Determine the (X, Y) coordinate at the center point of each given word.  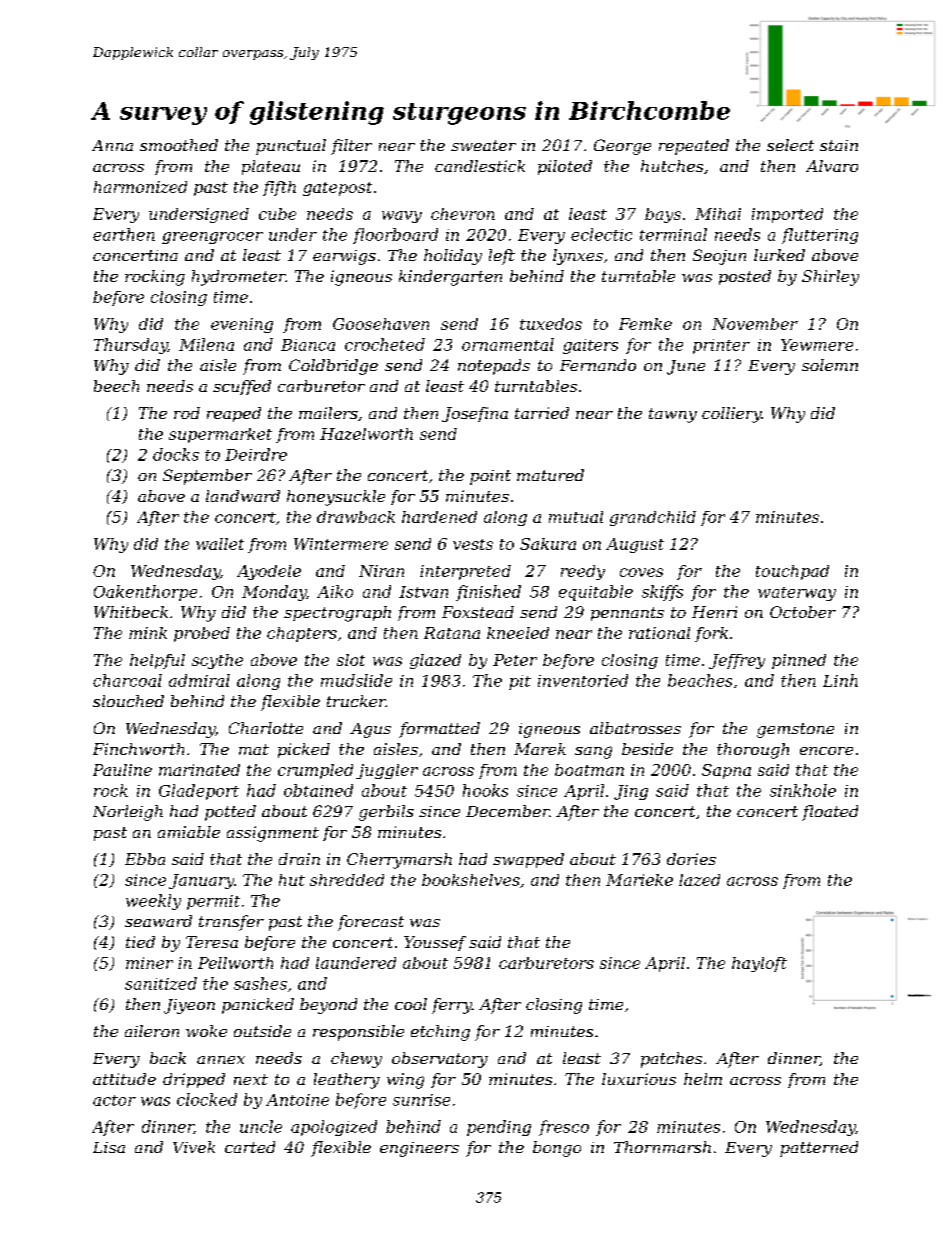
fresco (564, 1128)
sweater (483, 145)
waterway (797, 594)
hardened (439, 517)
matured (550, 475)
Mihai (718, 214)
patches (671, 1060)
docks (176, 454)
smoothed (179, 145)
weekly (153, 902)
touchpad (792, 572)
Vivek (194, 1147)
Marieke (639, 880)
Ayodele (269, 572)
